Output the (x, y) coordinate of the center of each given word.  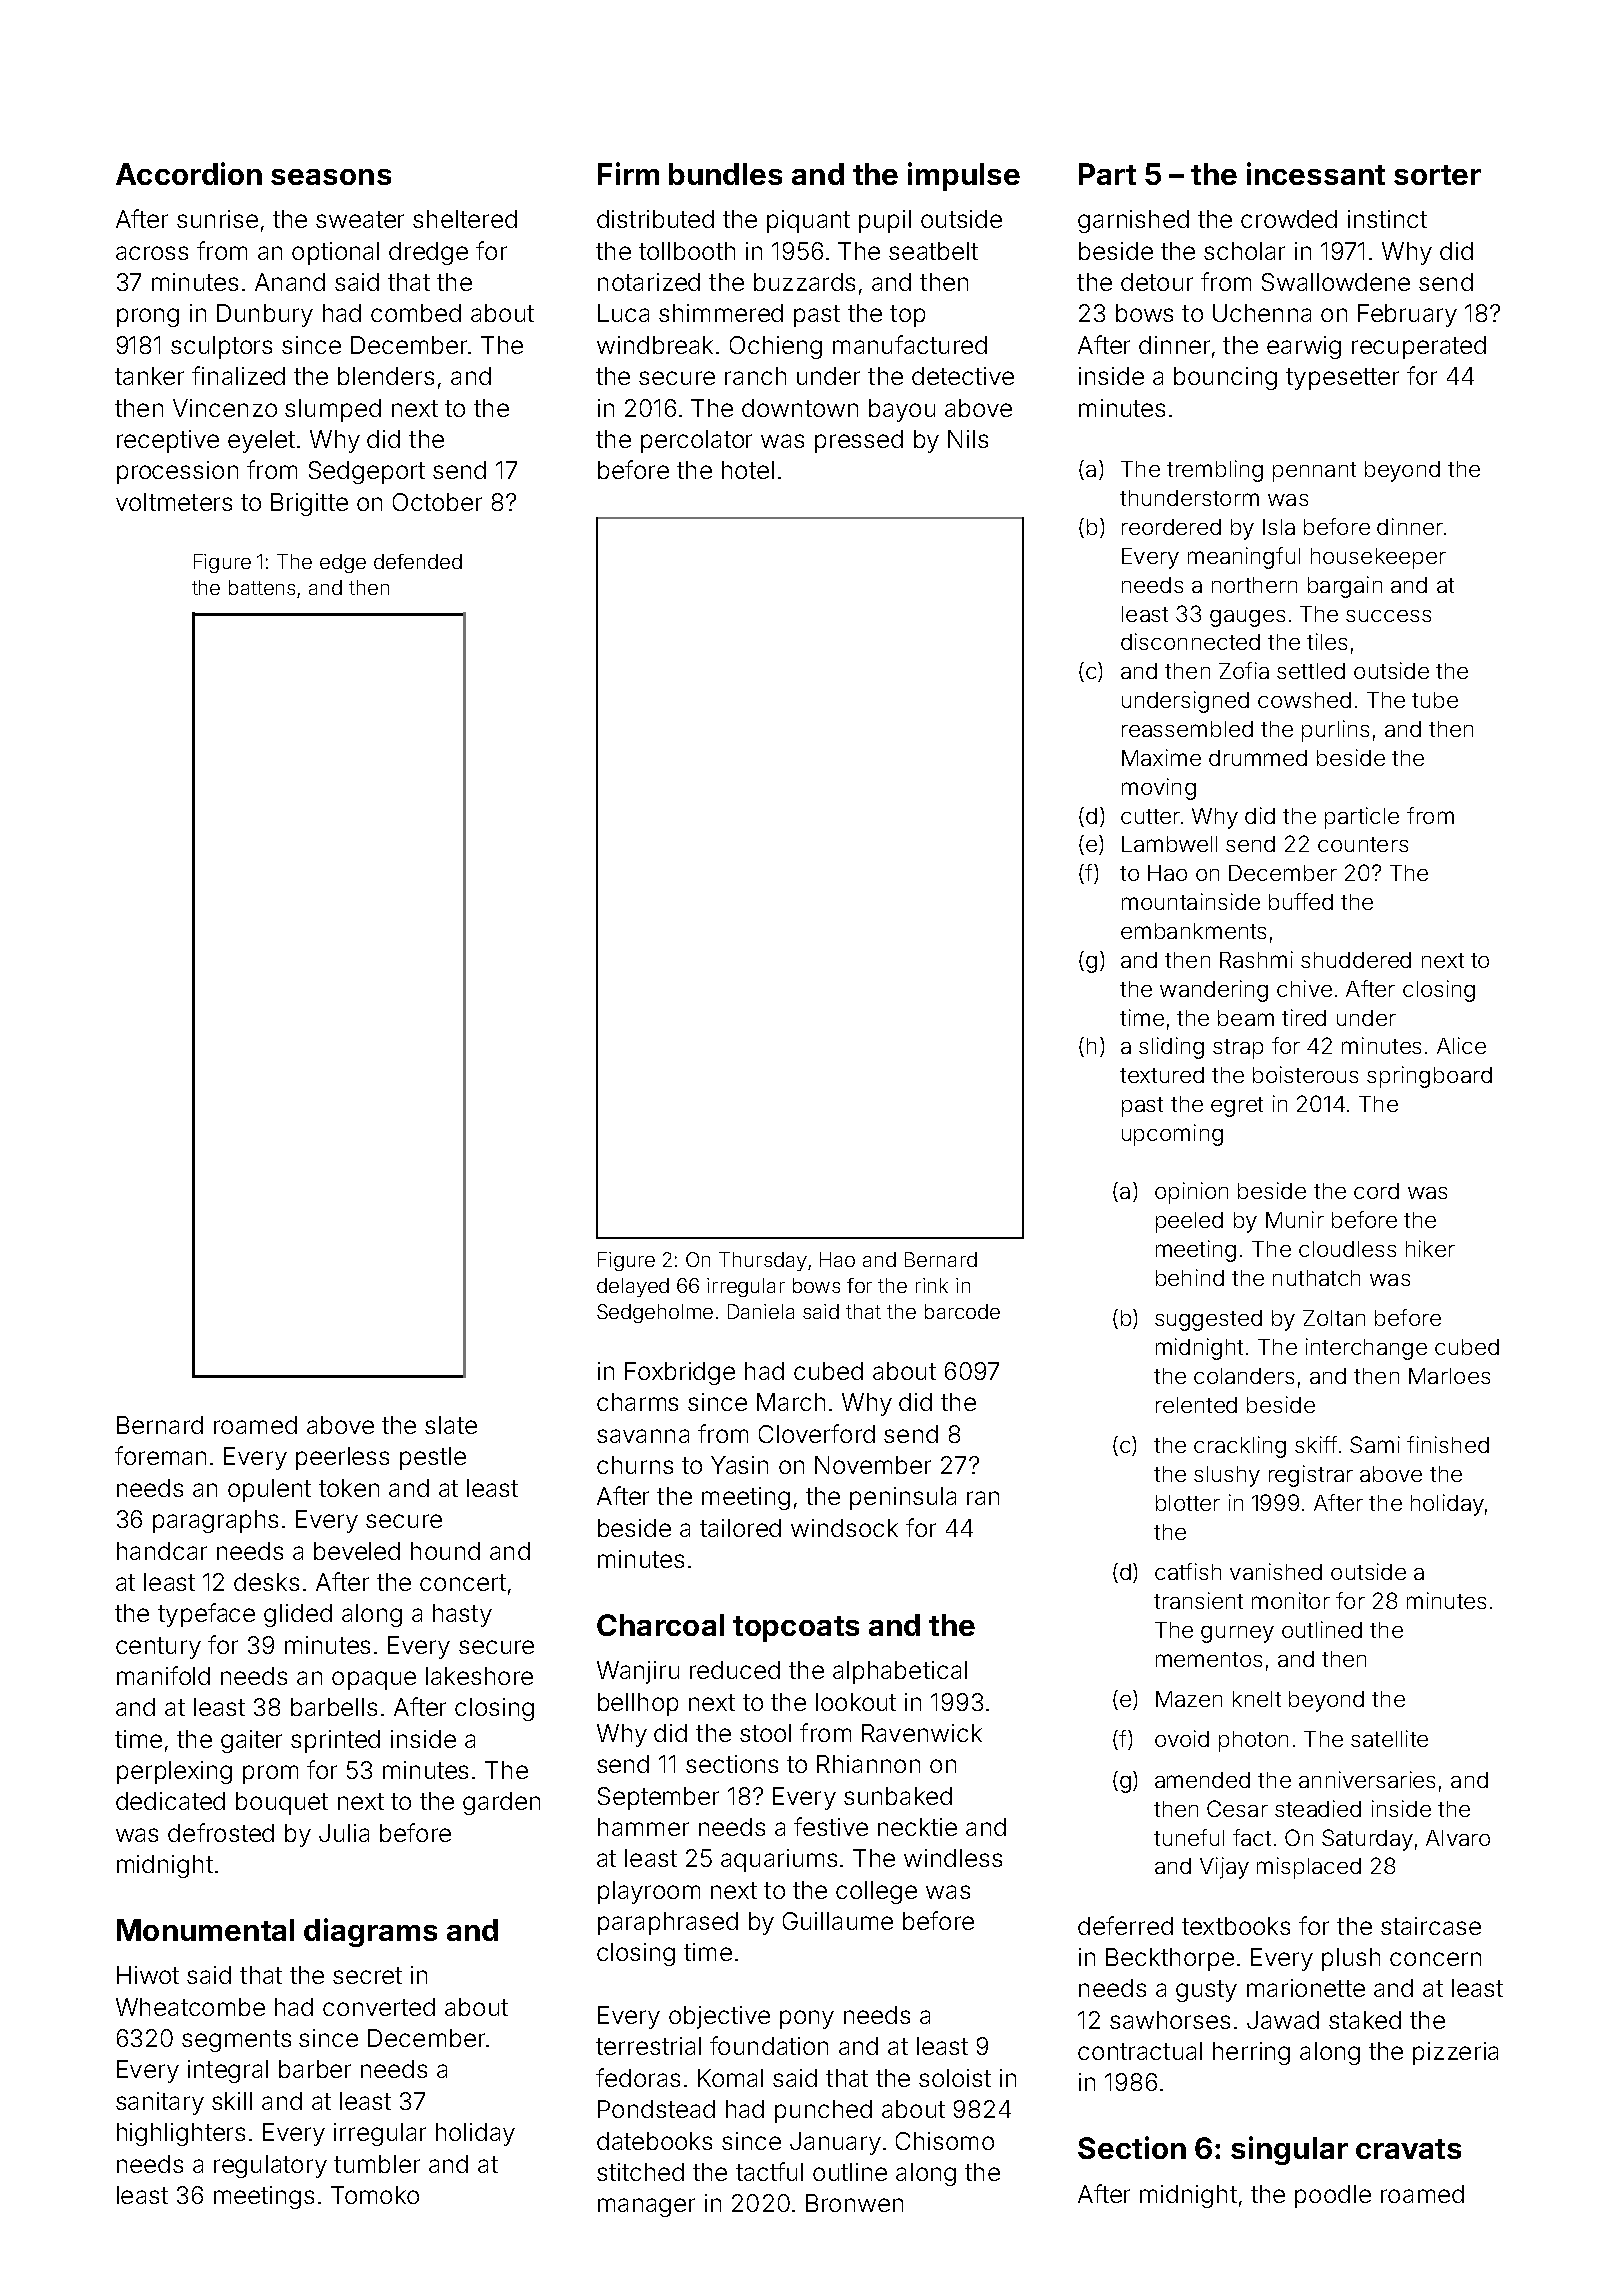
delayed (633, 1287)
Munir (1295, 1219)
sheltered (465, 219)
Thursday (763, 1261)
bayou (902, 410)
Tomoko (375, 2195)
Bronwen (854, 2203)
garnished (1133, 221)
